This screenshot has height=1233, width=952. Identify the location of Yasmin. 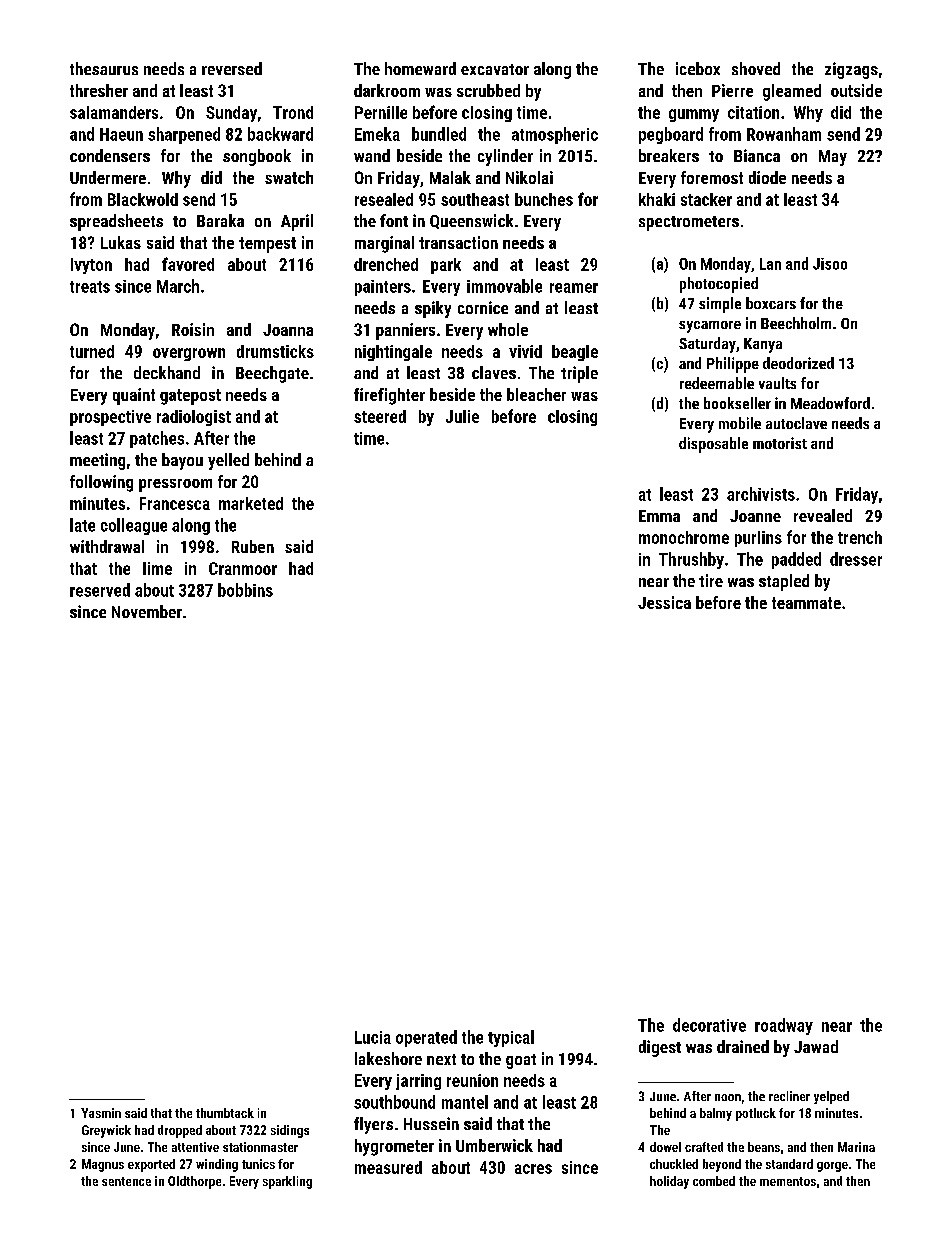
(101, 1113).
